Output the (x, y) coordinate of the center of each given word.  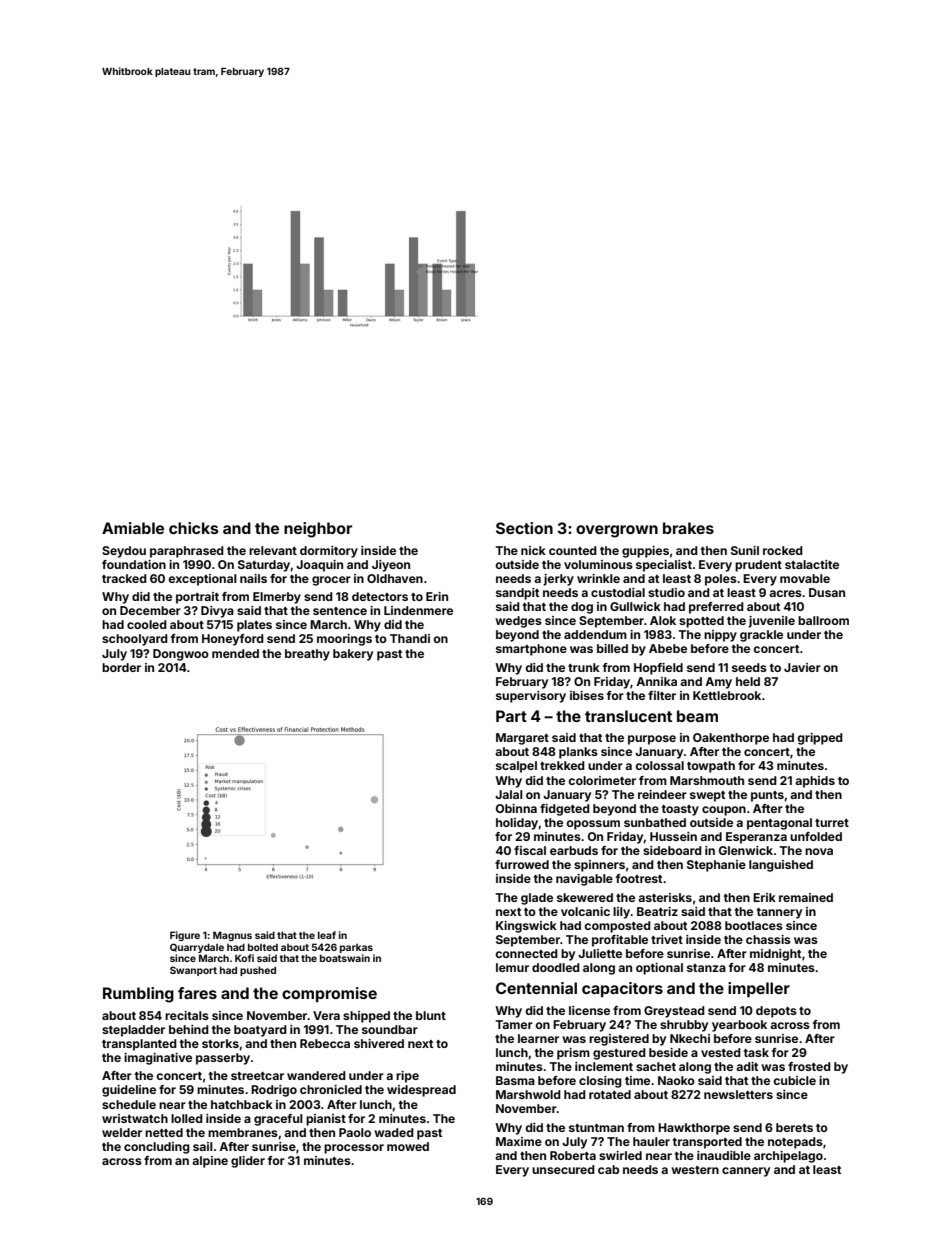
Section (524, 528)
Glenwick (746, 850)
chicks (194, 528)
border (121, 667)
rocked (783, 550)
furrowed (522, 864)
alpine (210, 1162)
